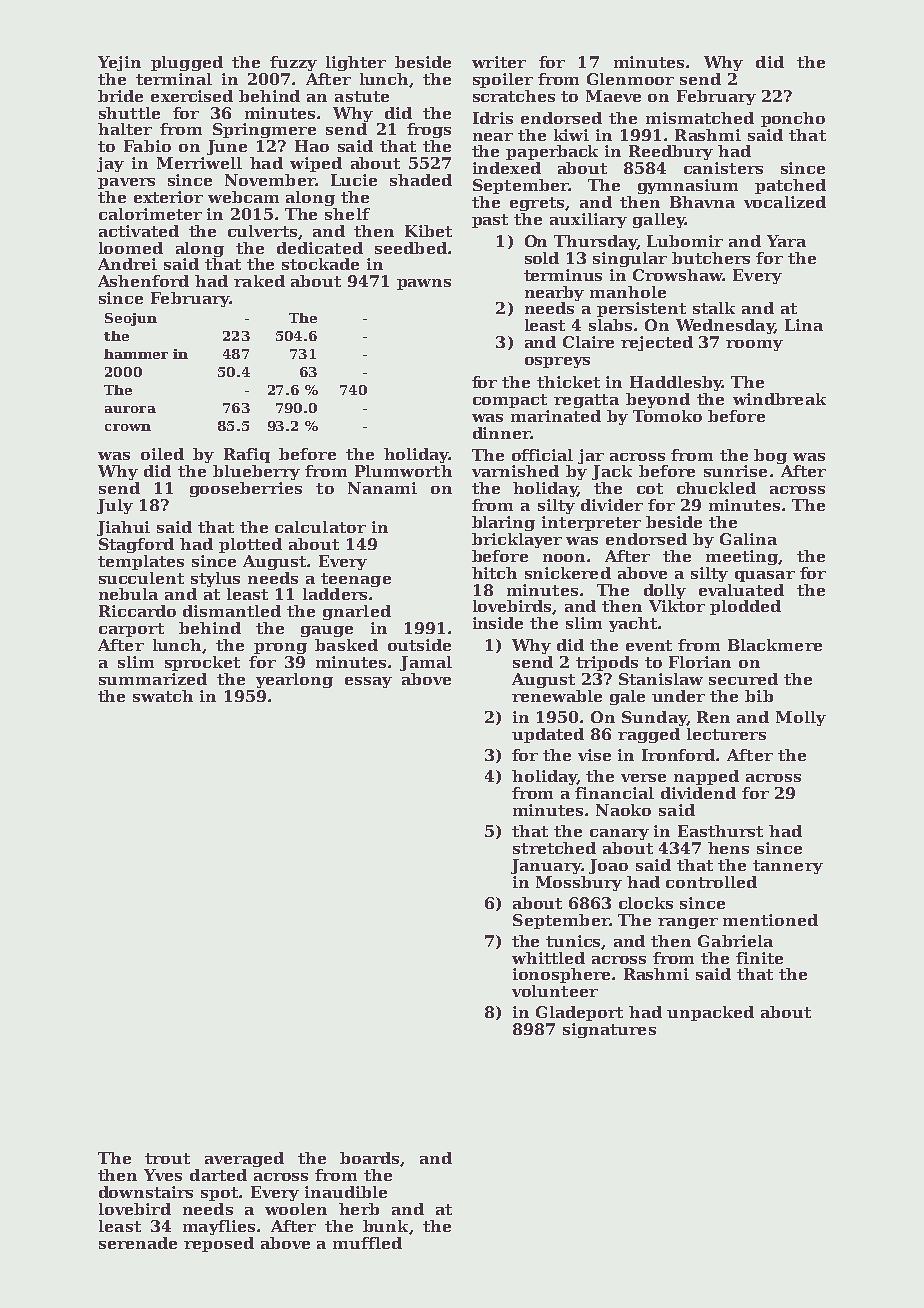 This image has height=1308, width=924. I want to click on hitch, so click(494, 573).
